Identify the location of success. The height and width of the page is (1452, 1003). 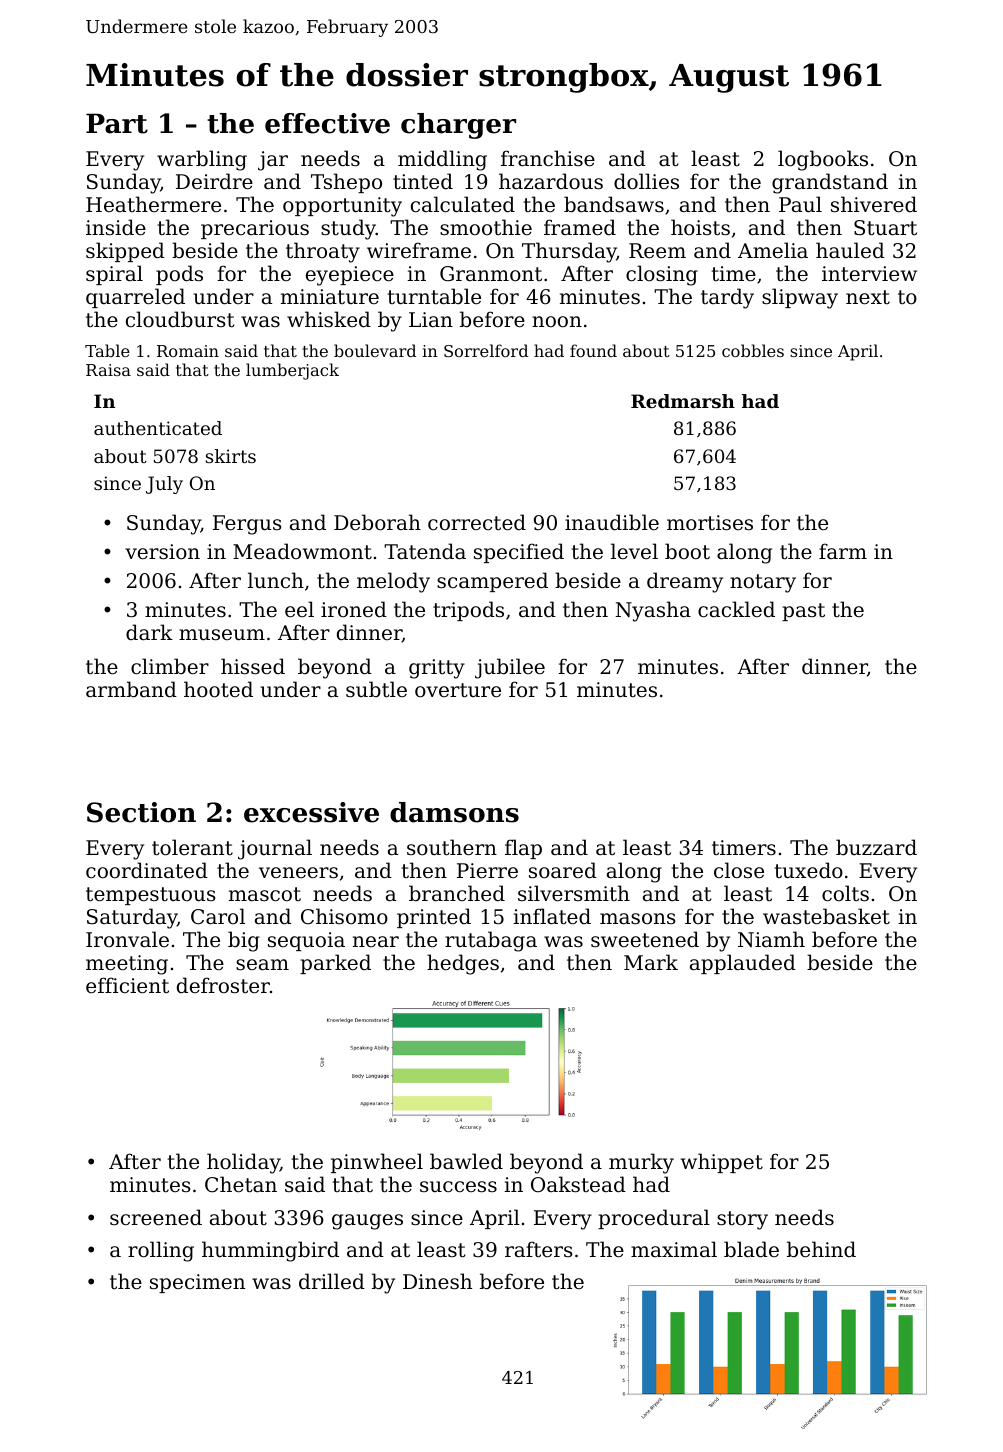
(458, 1187).
